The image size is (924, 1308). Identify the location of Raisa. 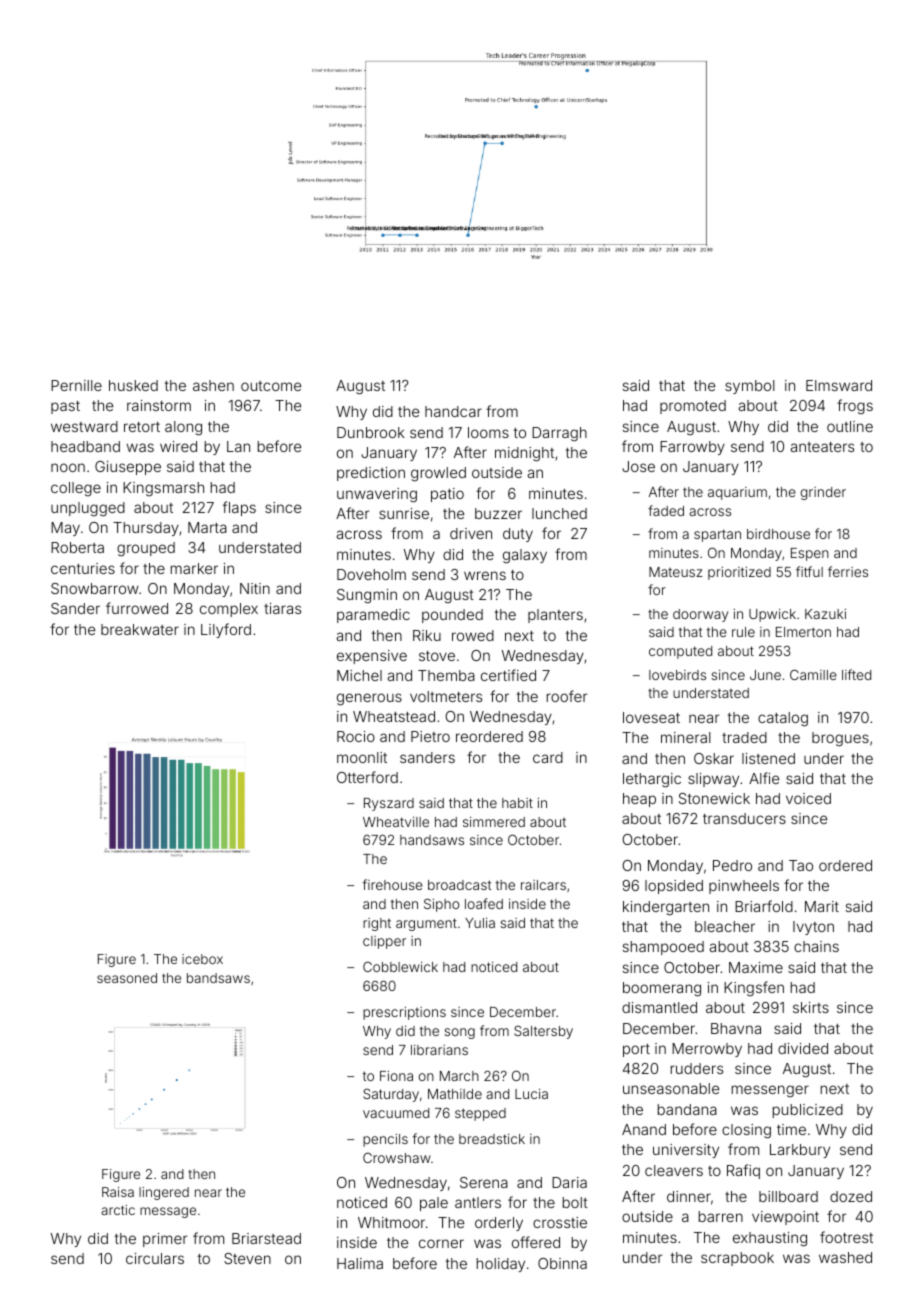
(118, 1192).
